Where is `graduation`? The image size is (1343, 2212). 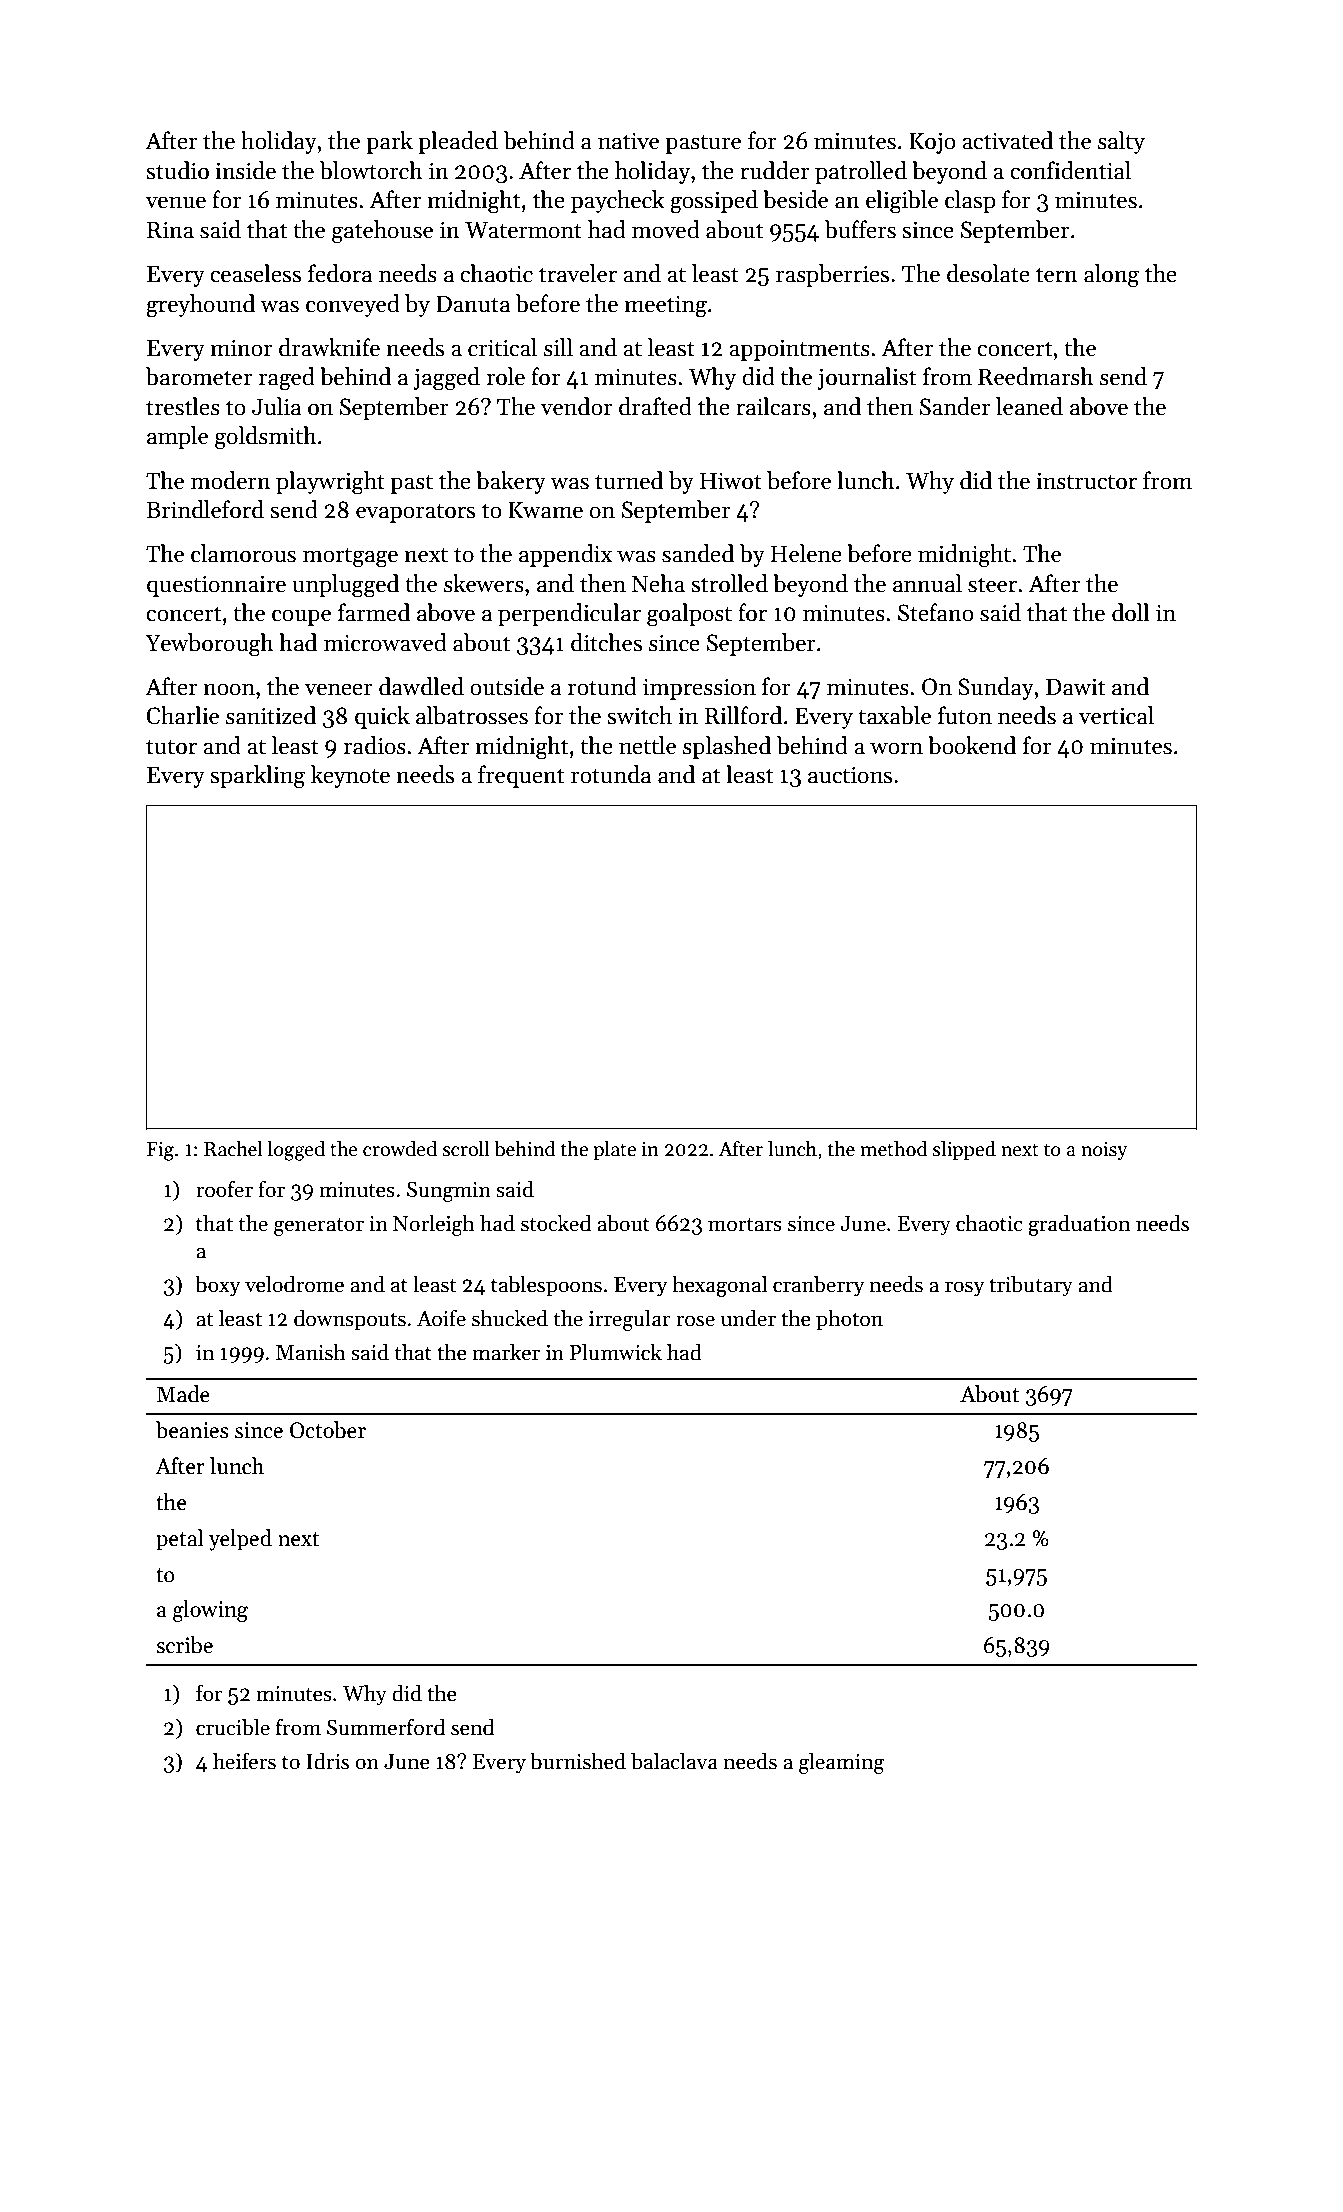 graduation is located at coordinates (1079, 1225).
